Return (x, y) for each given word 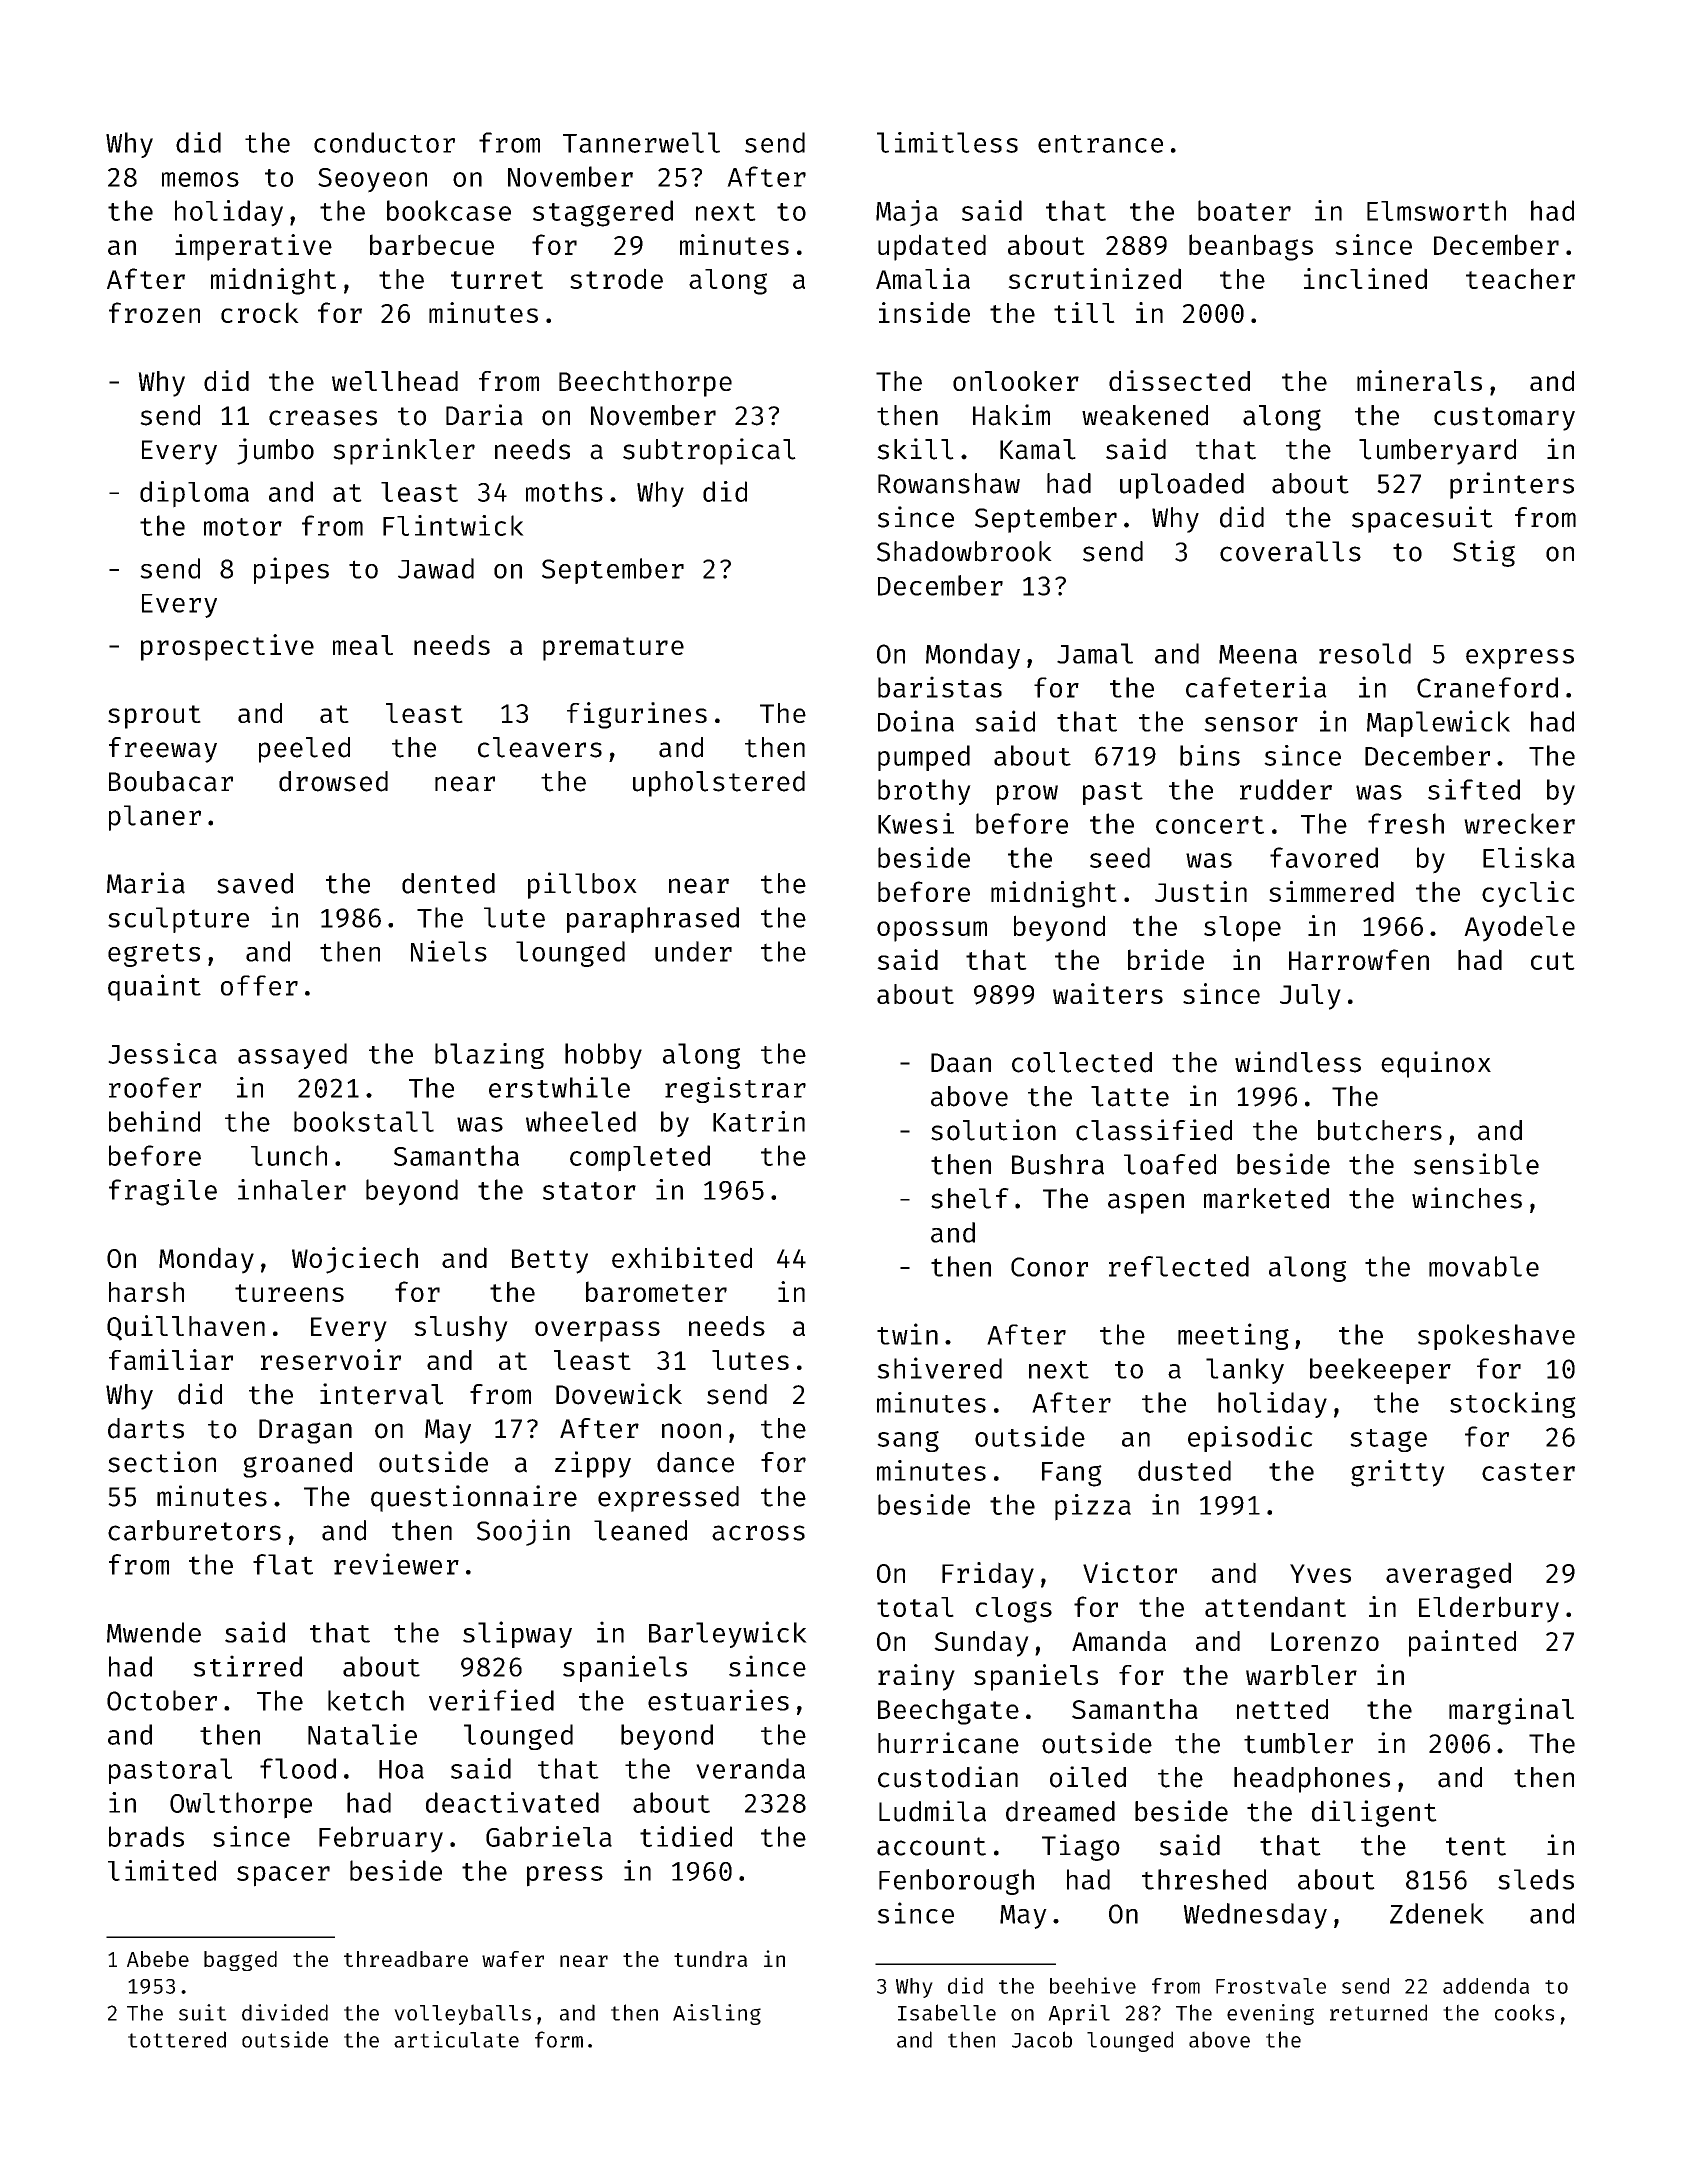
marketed (1266, 1198)
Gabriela (549, 1836)
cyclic (1528, 894)
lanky (1245, 1371)
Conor (1049, 1267)
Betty (550, 1261)
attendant (1275, 1606)
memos (200, 179)
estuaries (718, 1700)
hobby (603, 1056)
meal (363, 645)
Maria (146, 883)
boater (1244, 210)
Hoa (401, 1769)
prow (1027, 795)
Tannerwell (641, 142)
